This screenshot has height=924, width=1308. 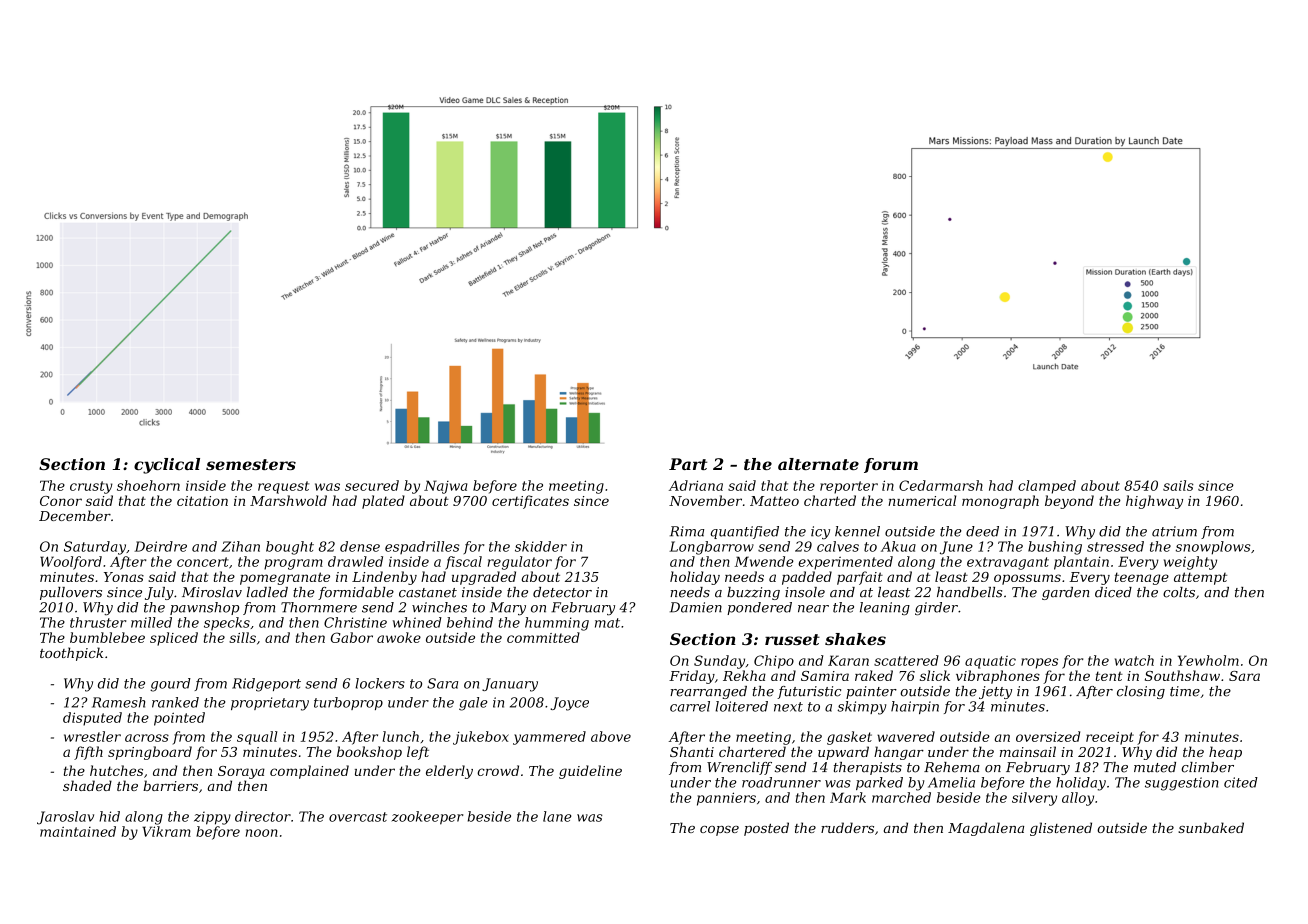 I want to click on skidder, so click(x=541, y=546).
